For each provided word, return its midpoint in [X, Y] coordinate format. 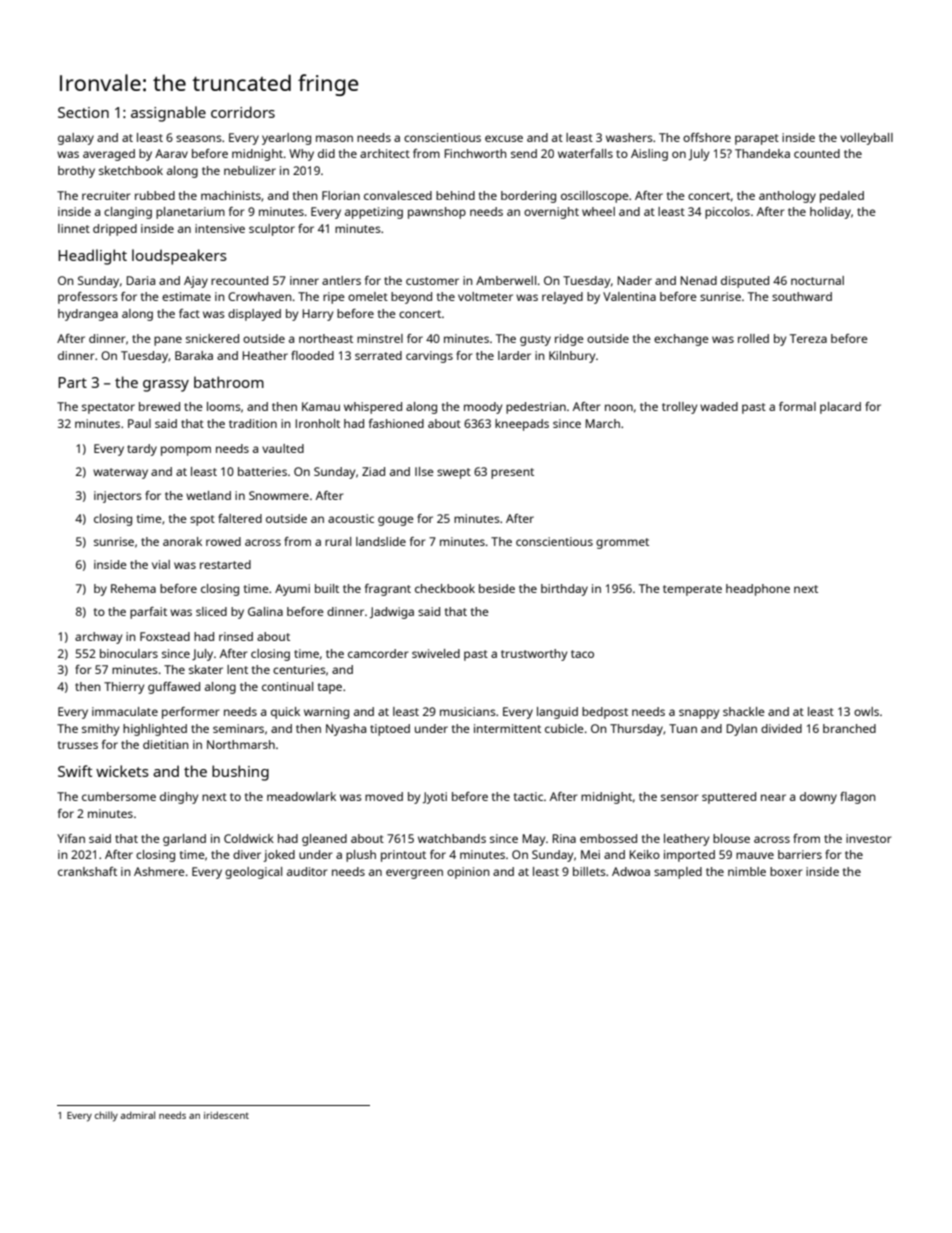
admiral [137, 1115]
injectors [118, 497]
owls [866, 711]
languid [557, 713]
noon [619, 407]
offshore [707, 137]
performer [191, 713]
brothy [76, 172]
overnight [551, 213]
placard [840, 408]
